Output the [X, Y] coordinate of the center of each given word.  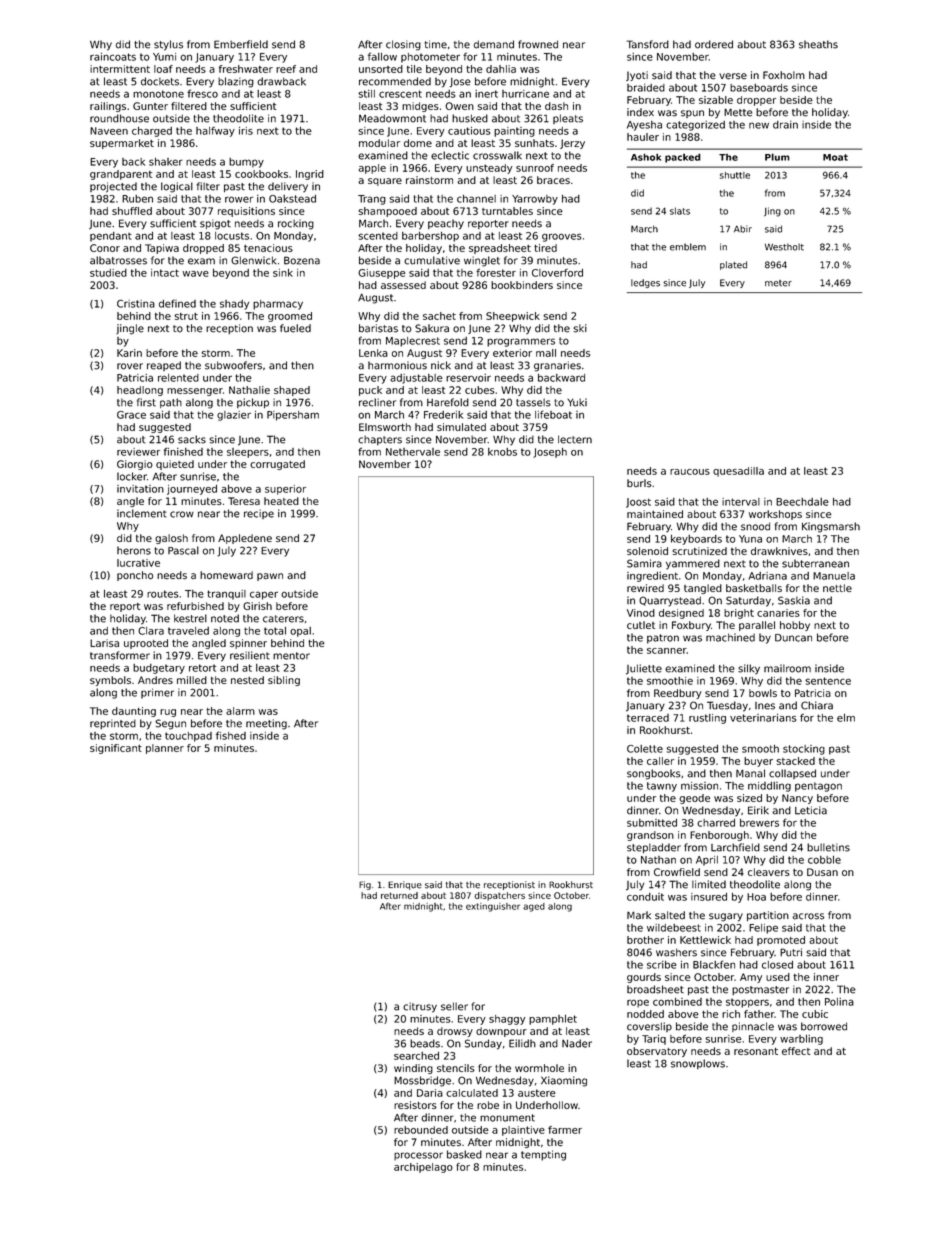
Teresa [244, 501]
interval [741, 502]
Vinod [641, 613]
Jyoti [637, 76]
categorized [695, 125]
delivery [288, 187]
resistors [415, 1105]
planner [165, 749]
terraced [648, 718]
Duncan [793, 638]
